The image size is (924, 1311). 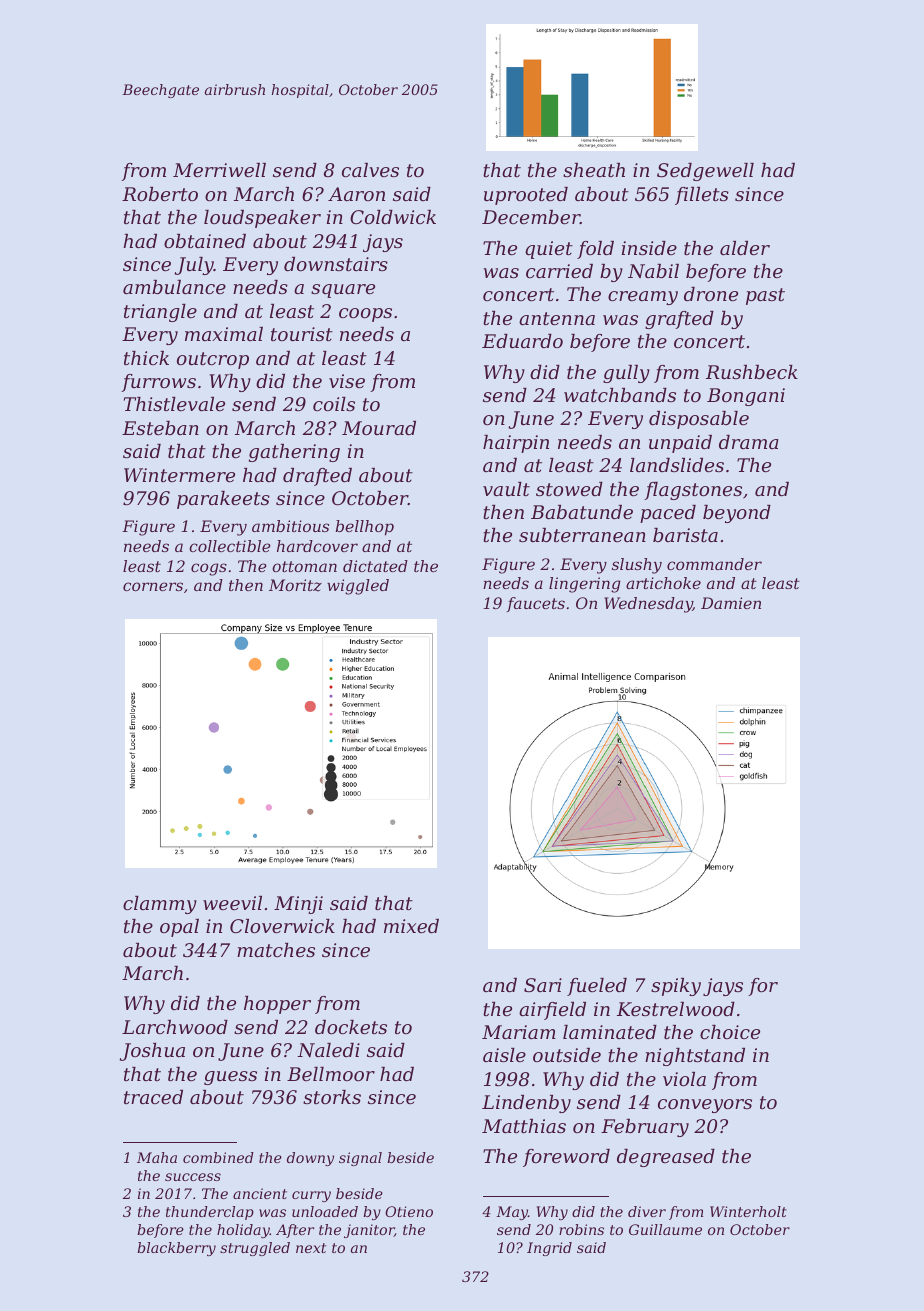 I want to click on Mariam, so click(x=519, y=1032).
